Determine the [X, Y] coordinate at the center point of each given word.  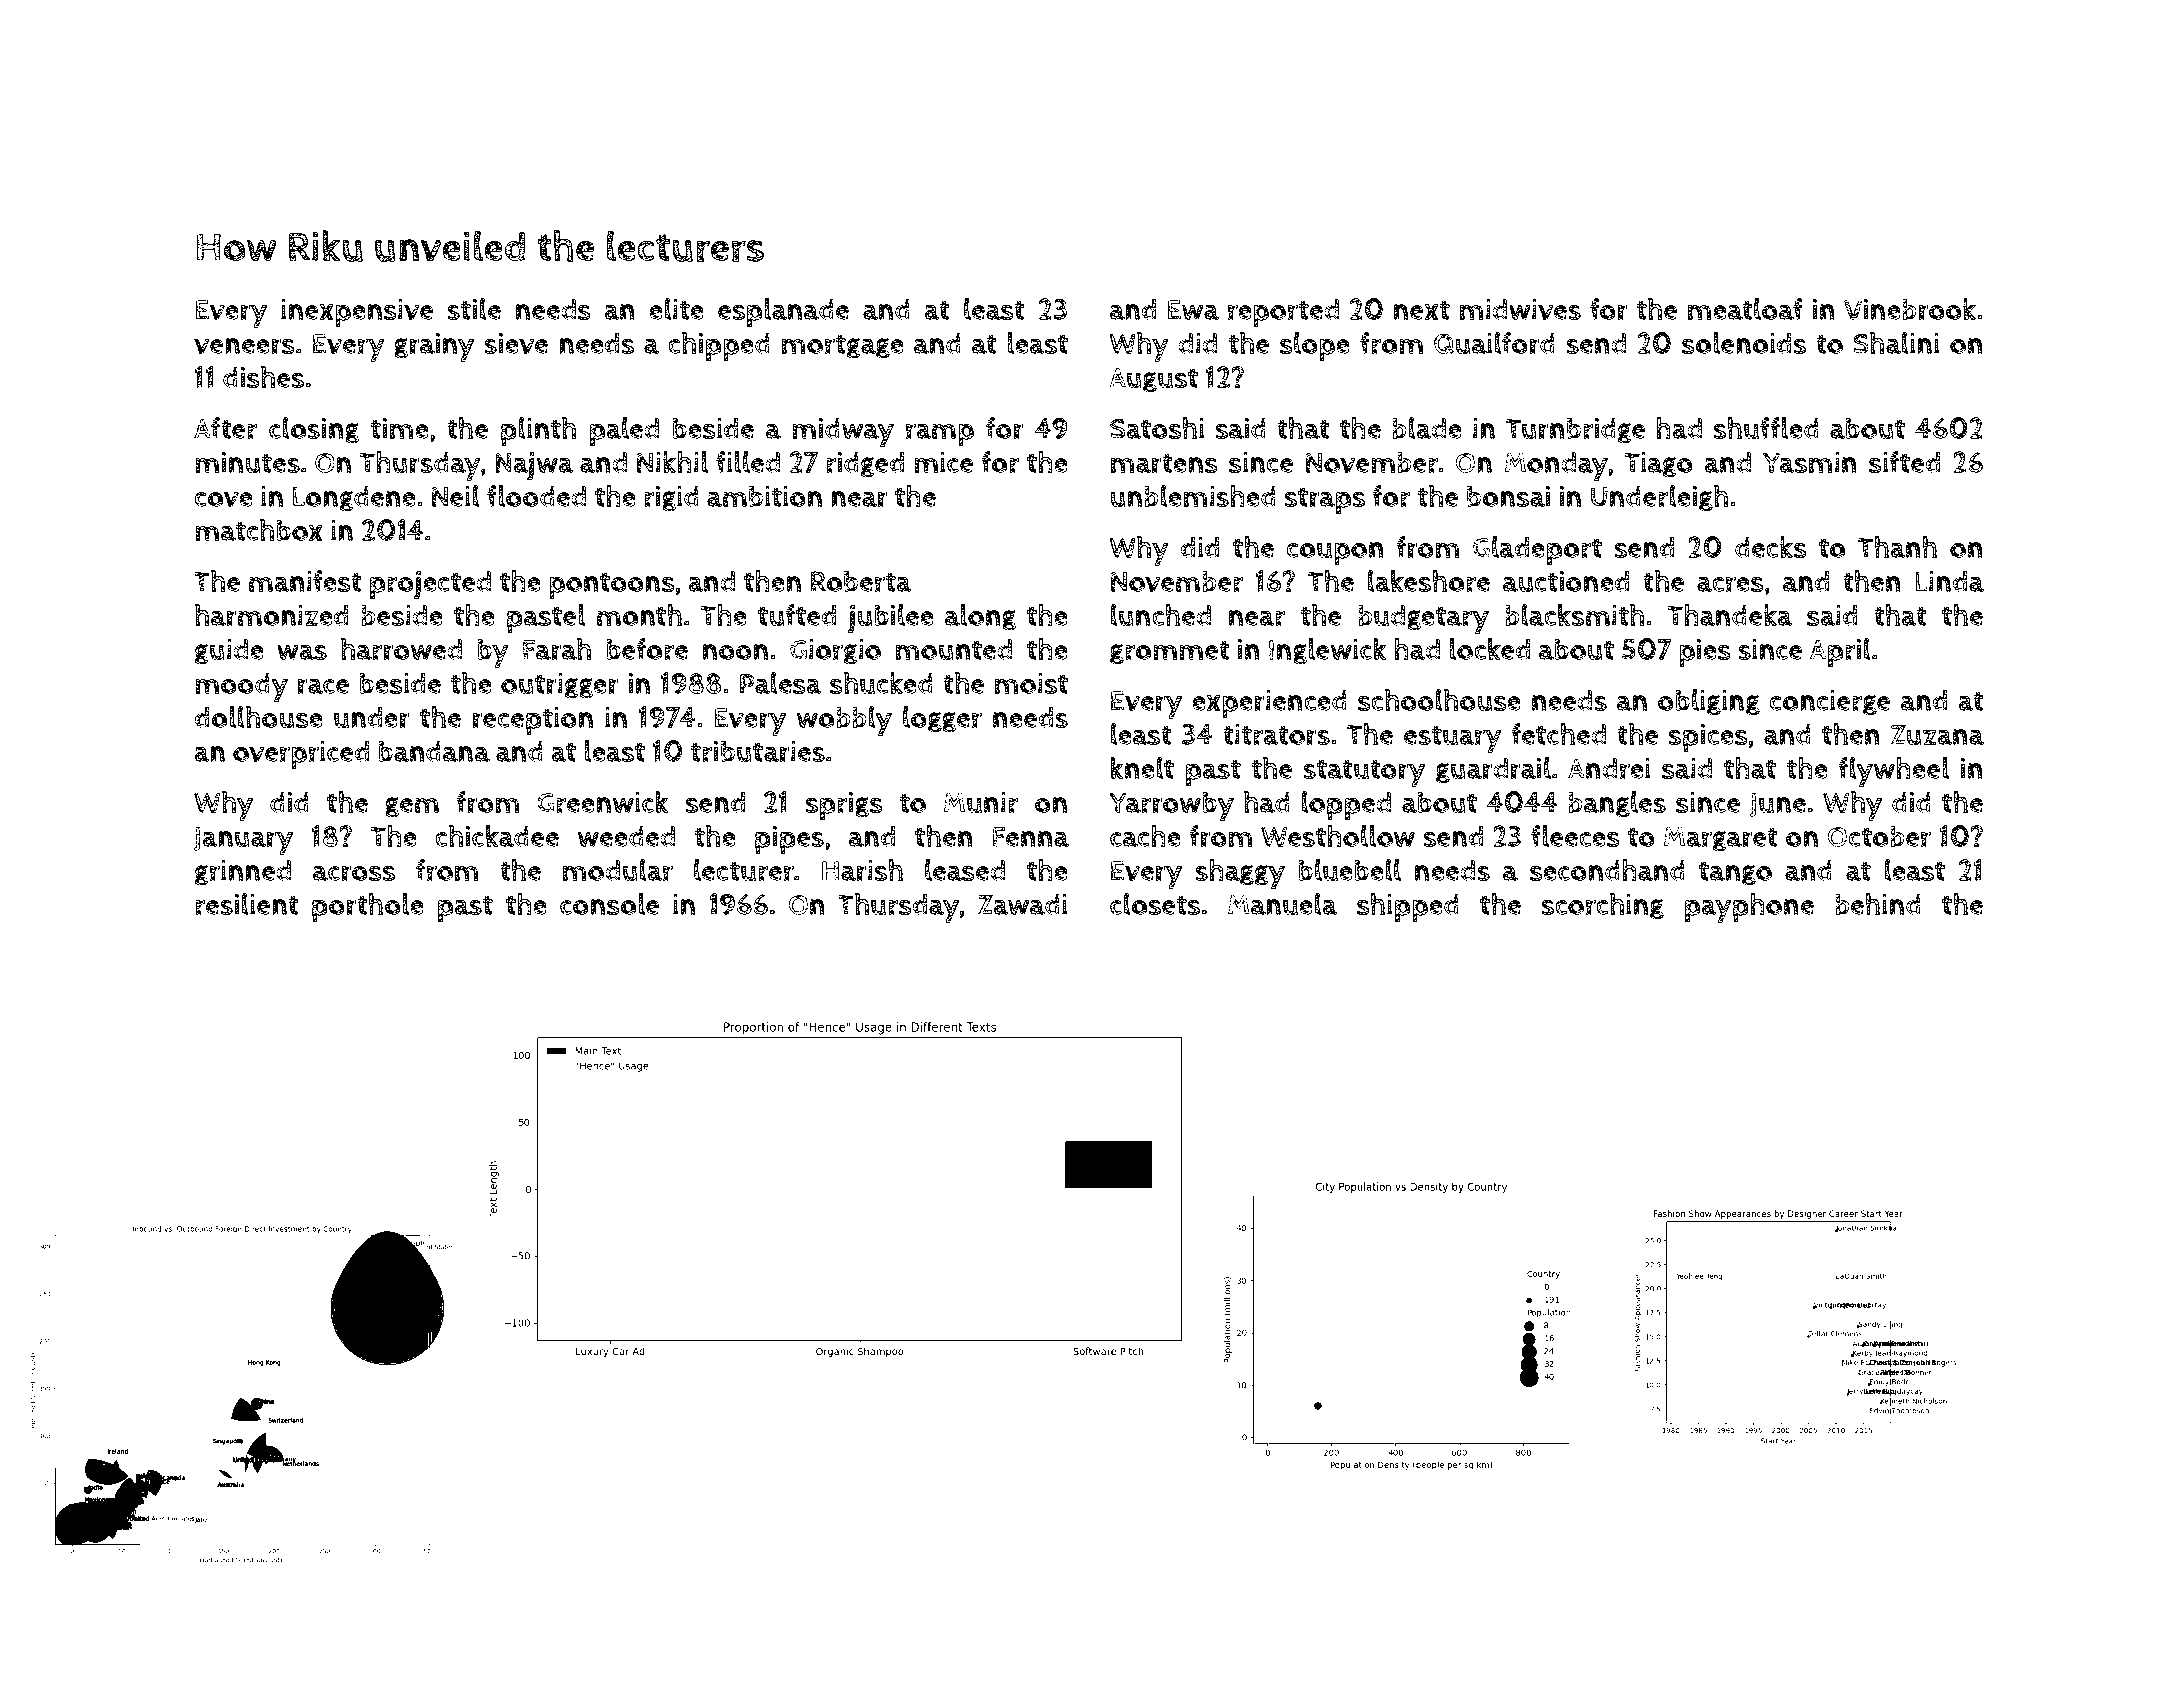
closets [1155, 904]
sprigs [844, 806]
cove [224, 499]
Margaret [1721, 839]
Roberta [861, 582]
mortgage [843, 346]
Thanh [1897, 546]
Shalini [1896, 342]
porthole [368, 907]
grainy [434, 347]
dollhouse [259, 717]
